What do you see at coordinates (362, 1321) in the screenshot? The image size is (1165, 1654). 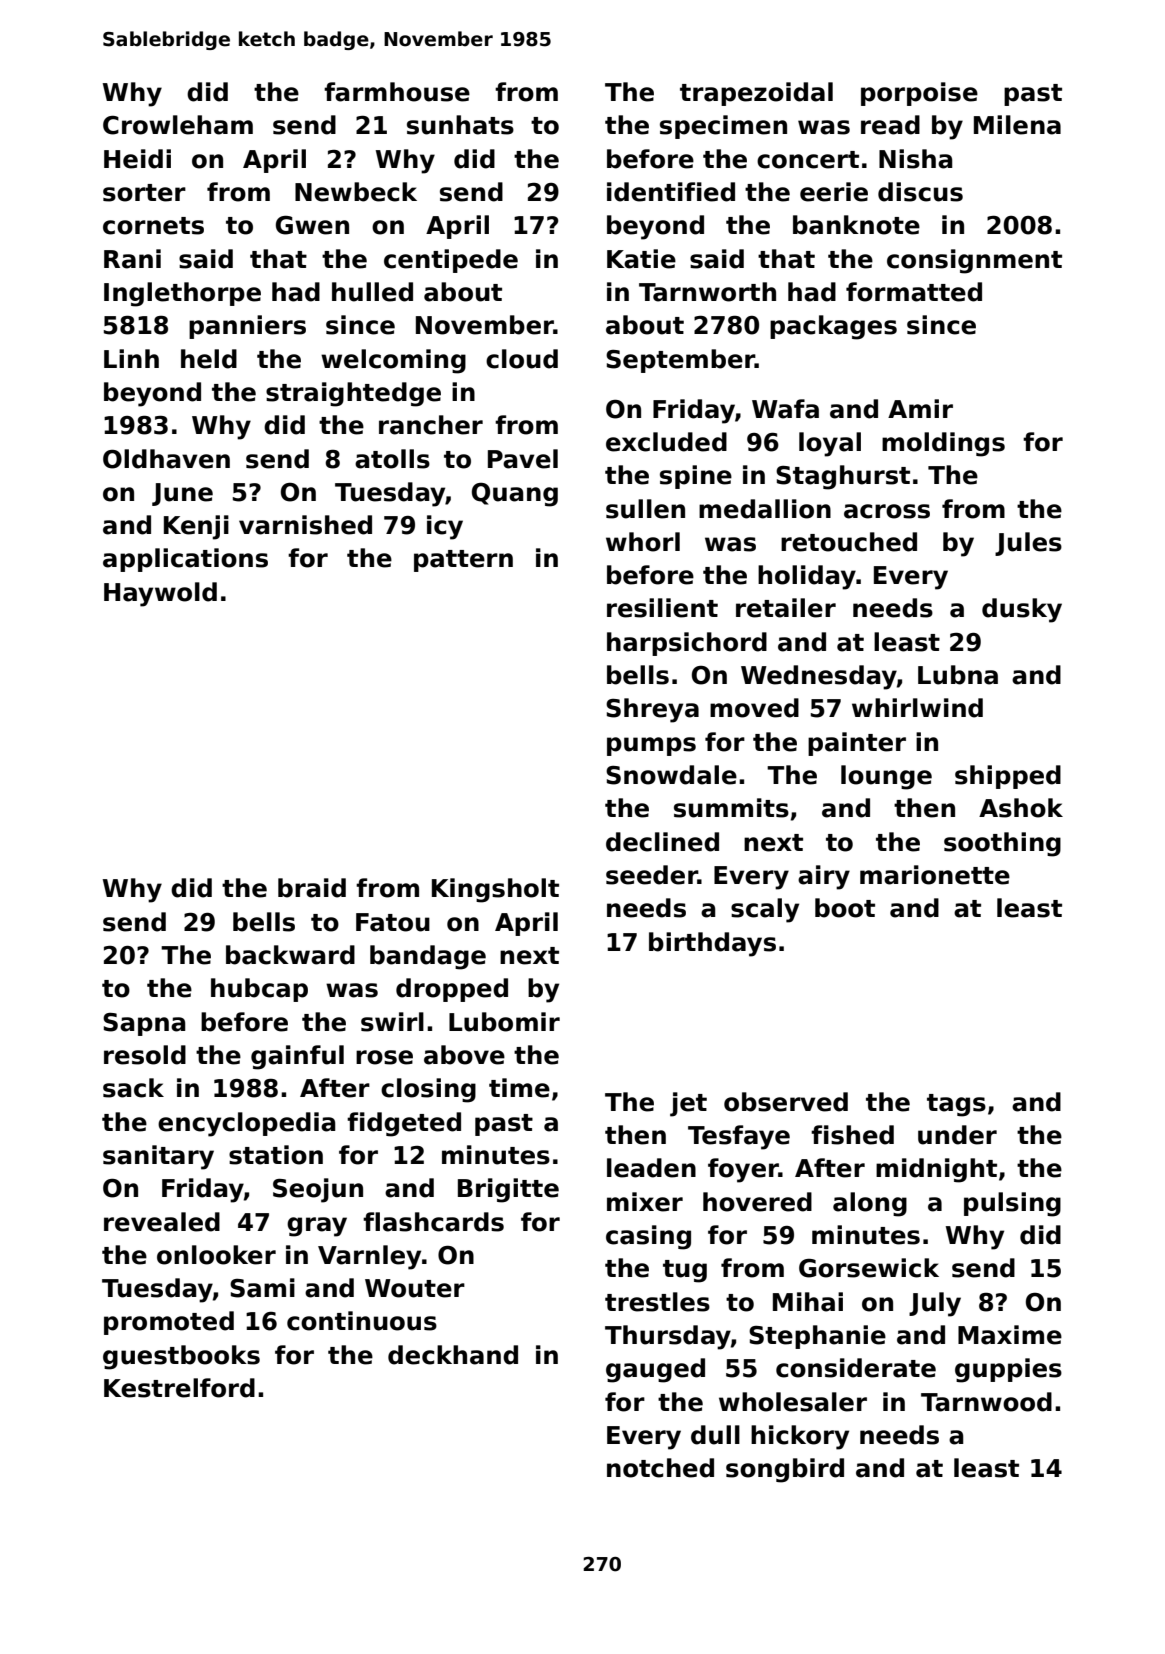 I see `continuous` at bounding box center [362, 1321].
